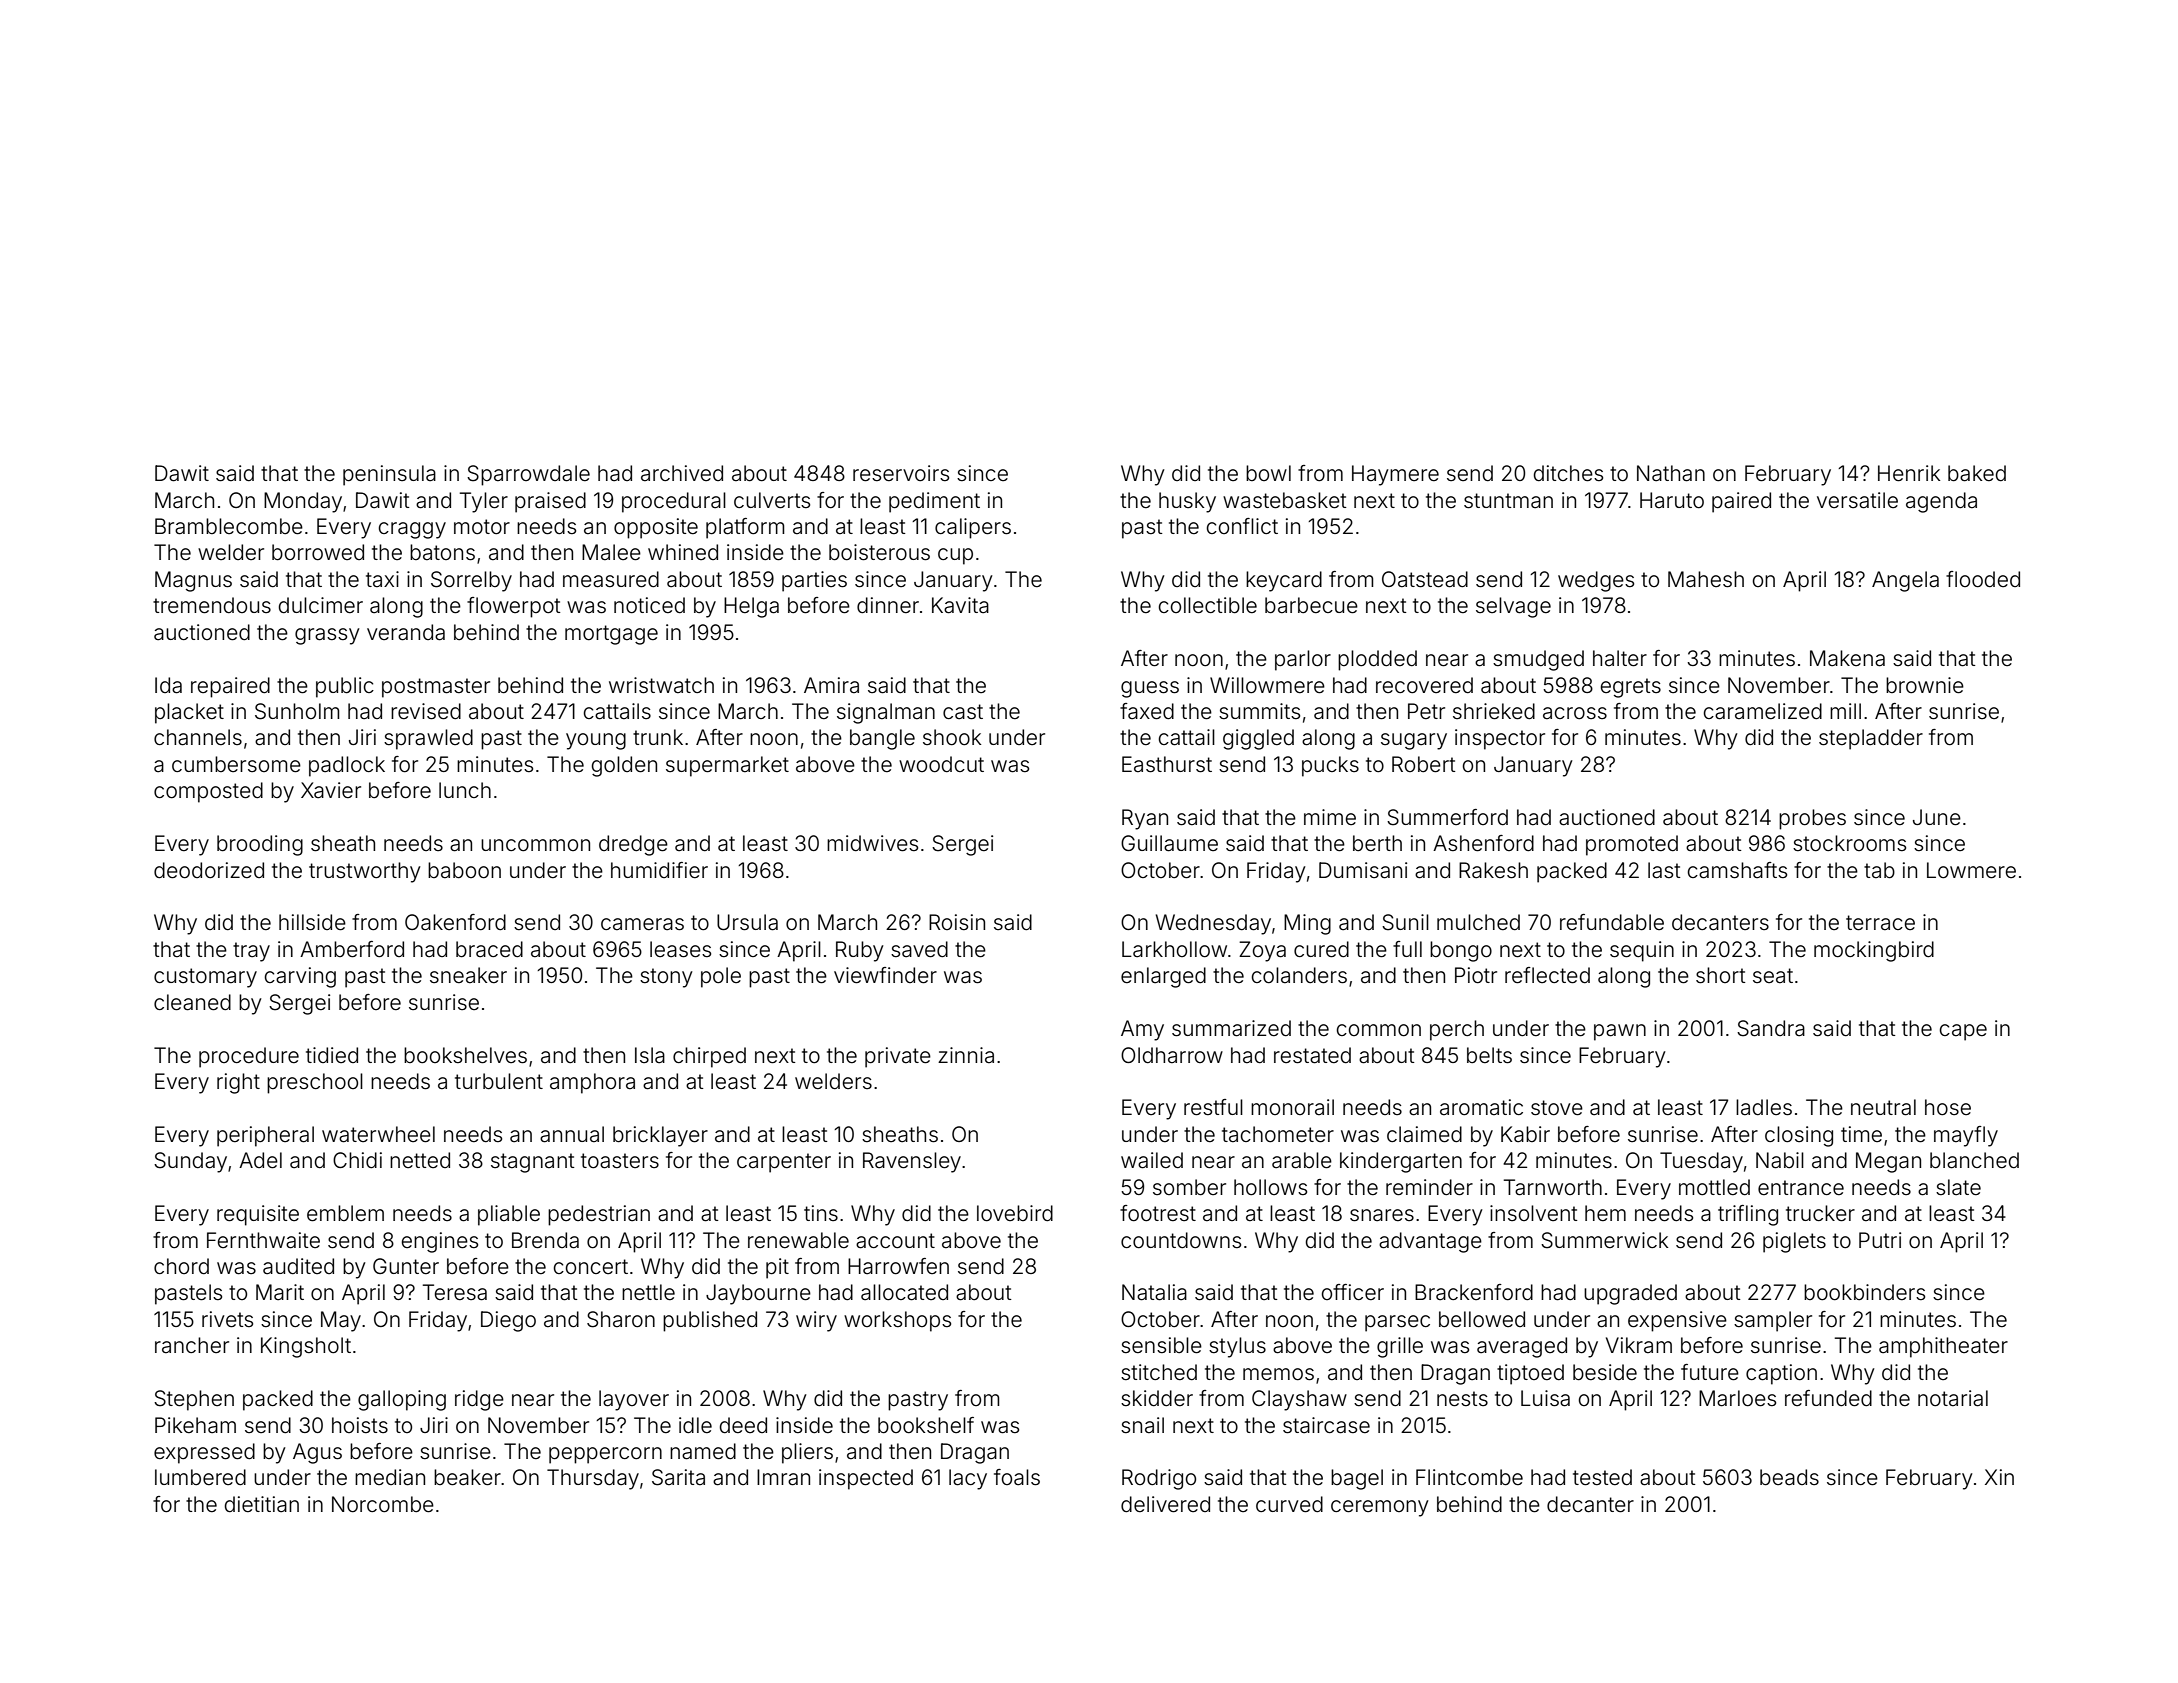 This page has width=2178, height=1683. I want to click on peppercorn, so click(605, 1455).
